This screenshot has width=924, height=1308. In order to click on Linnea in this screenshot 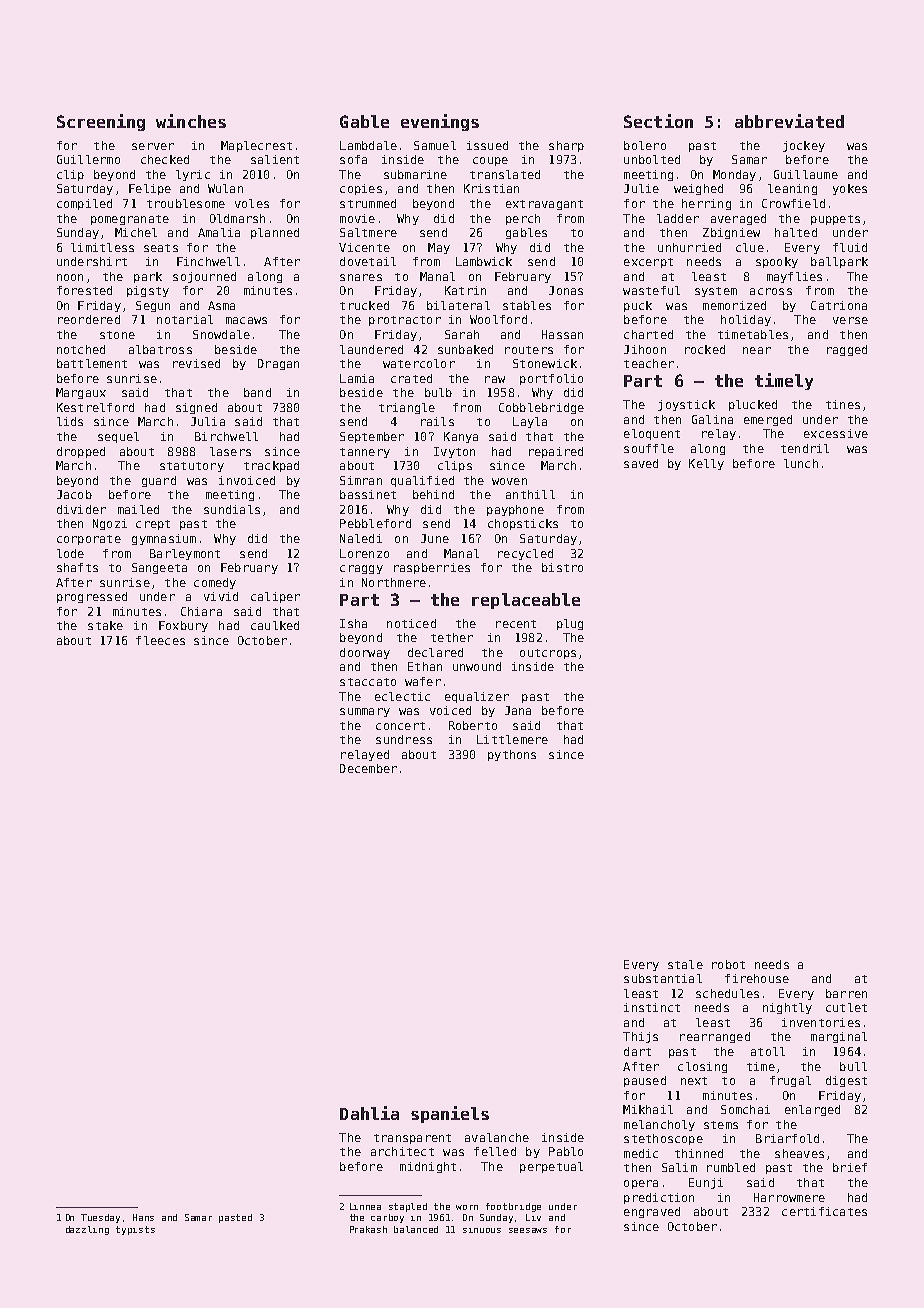, I will do `click(365, 1206)`.
